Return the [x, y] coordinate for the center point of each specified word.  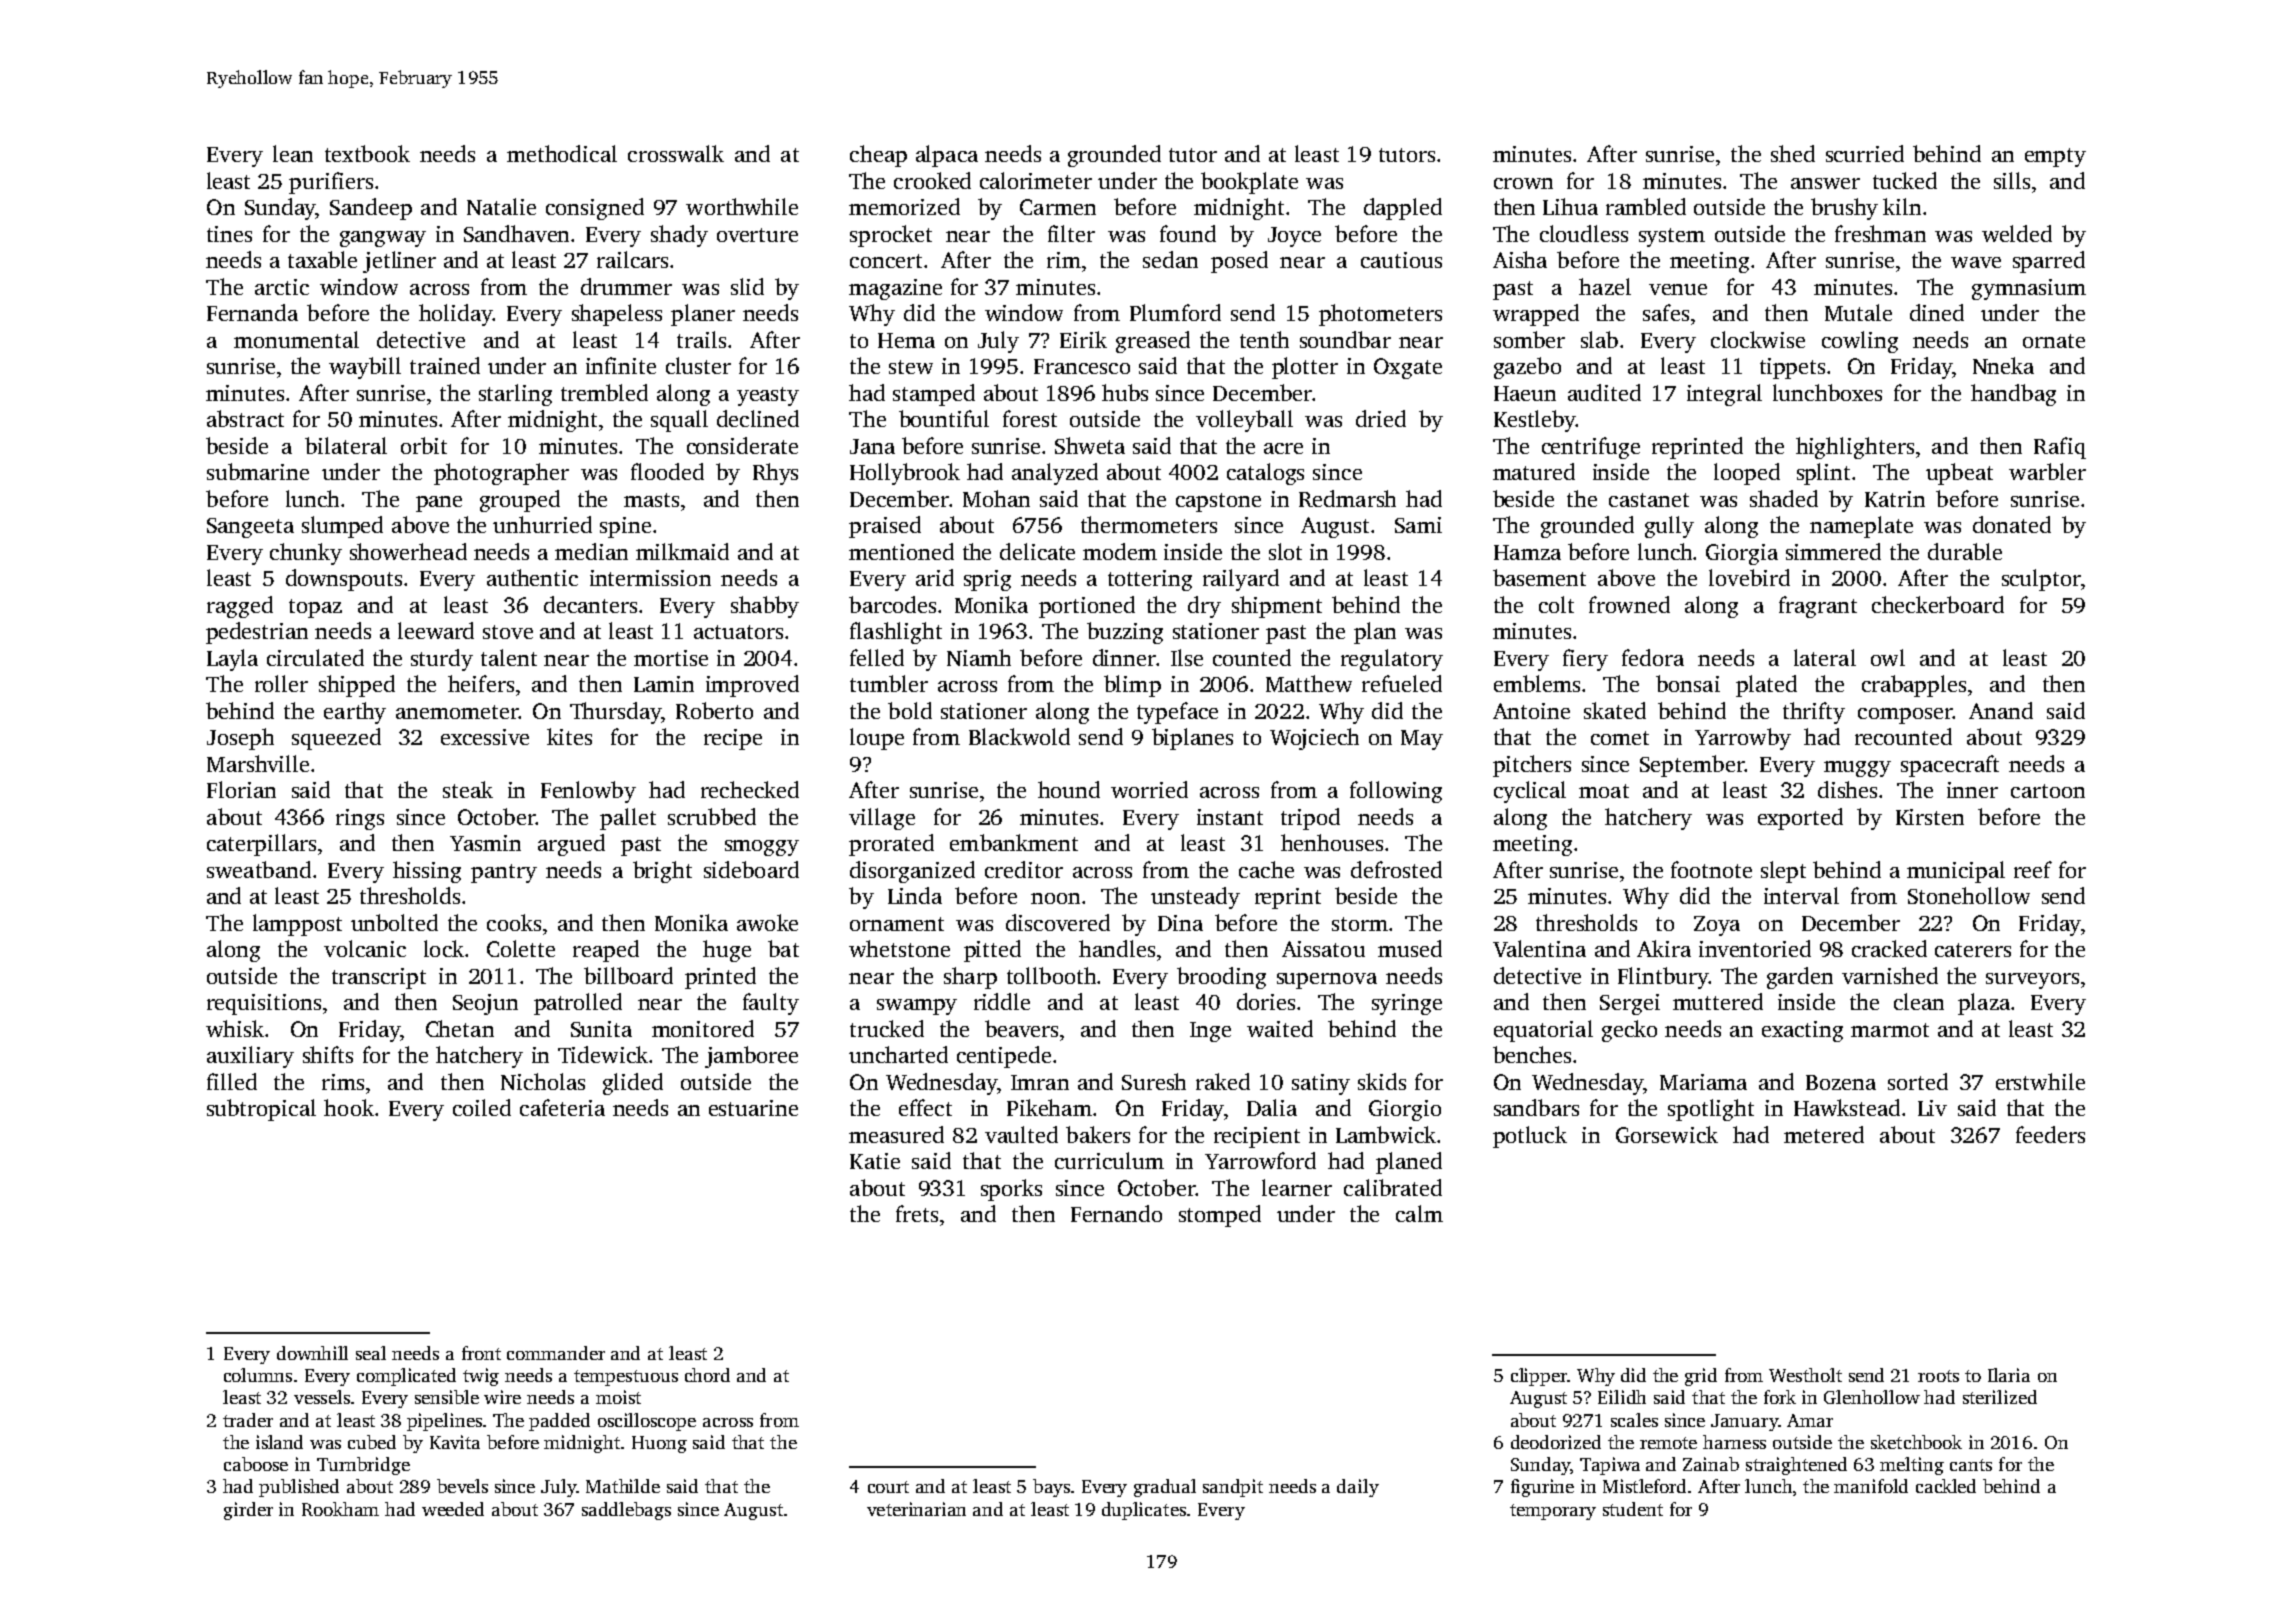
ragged [240, 607]
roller [281, 683]
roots [1938, 1376]
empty [2055, 157]
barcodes [892, 604]
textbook [367, 153]
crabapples [1914, 686]
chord [707, 1375]
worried [1149, 789]
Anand [2001, 710]
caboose [256, 1464]
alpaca [947, 156]
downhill [312, 1353]
